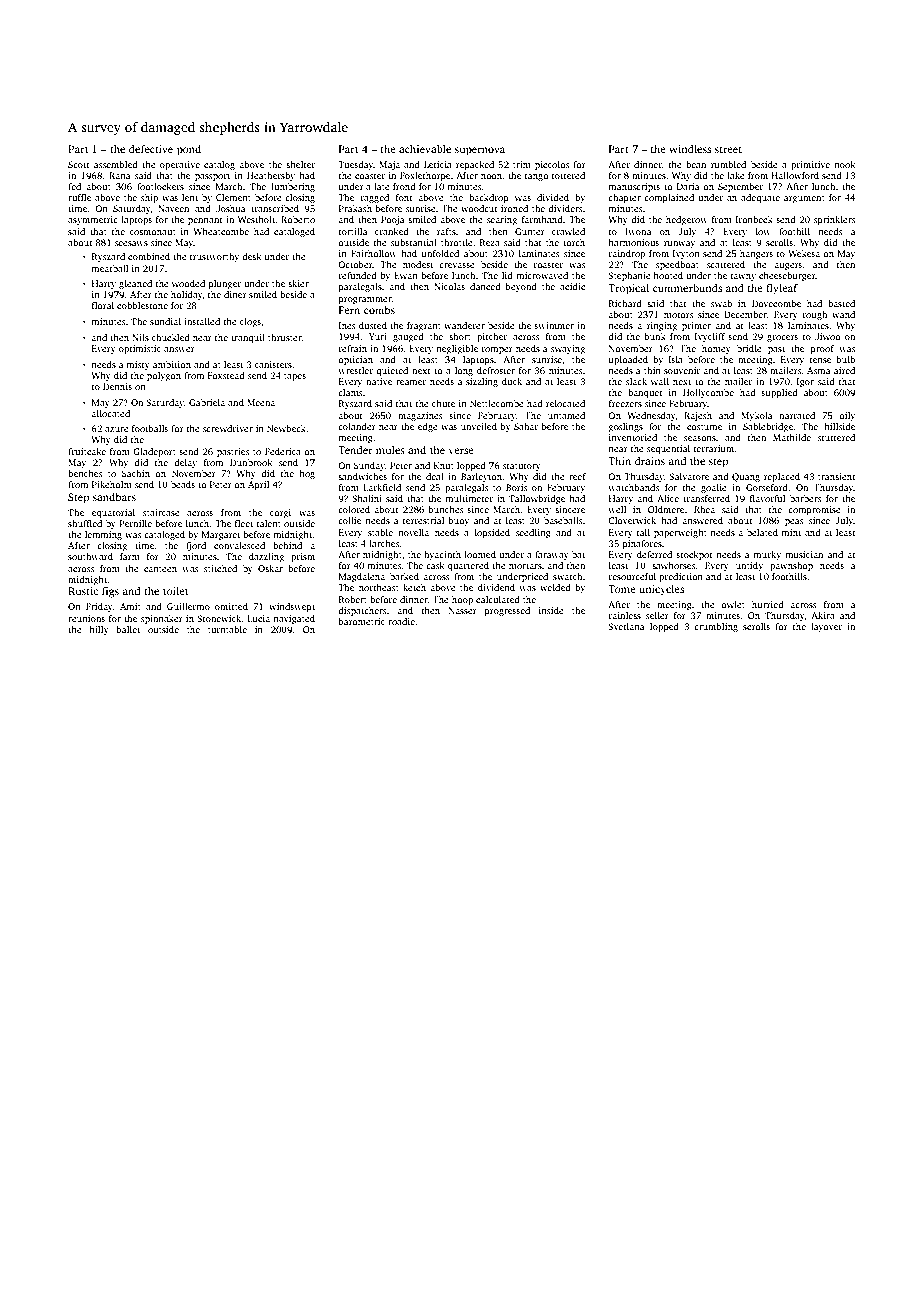  I want to click on December, so click(745, 314).
